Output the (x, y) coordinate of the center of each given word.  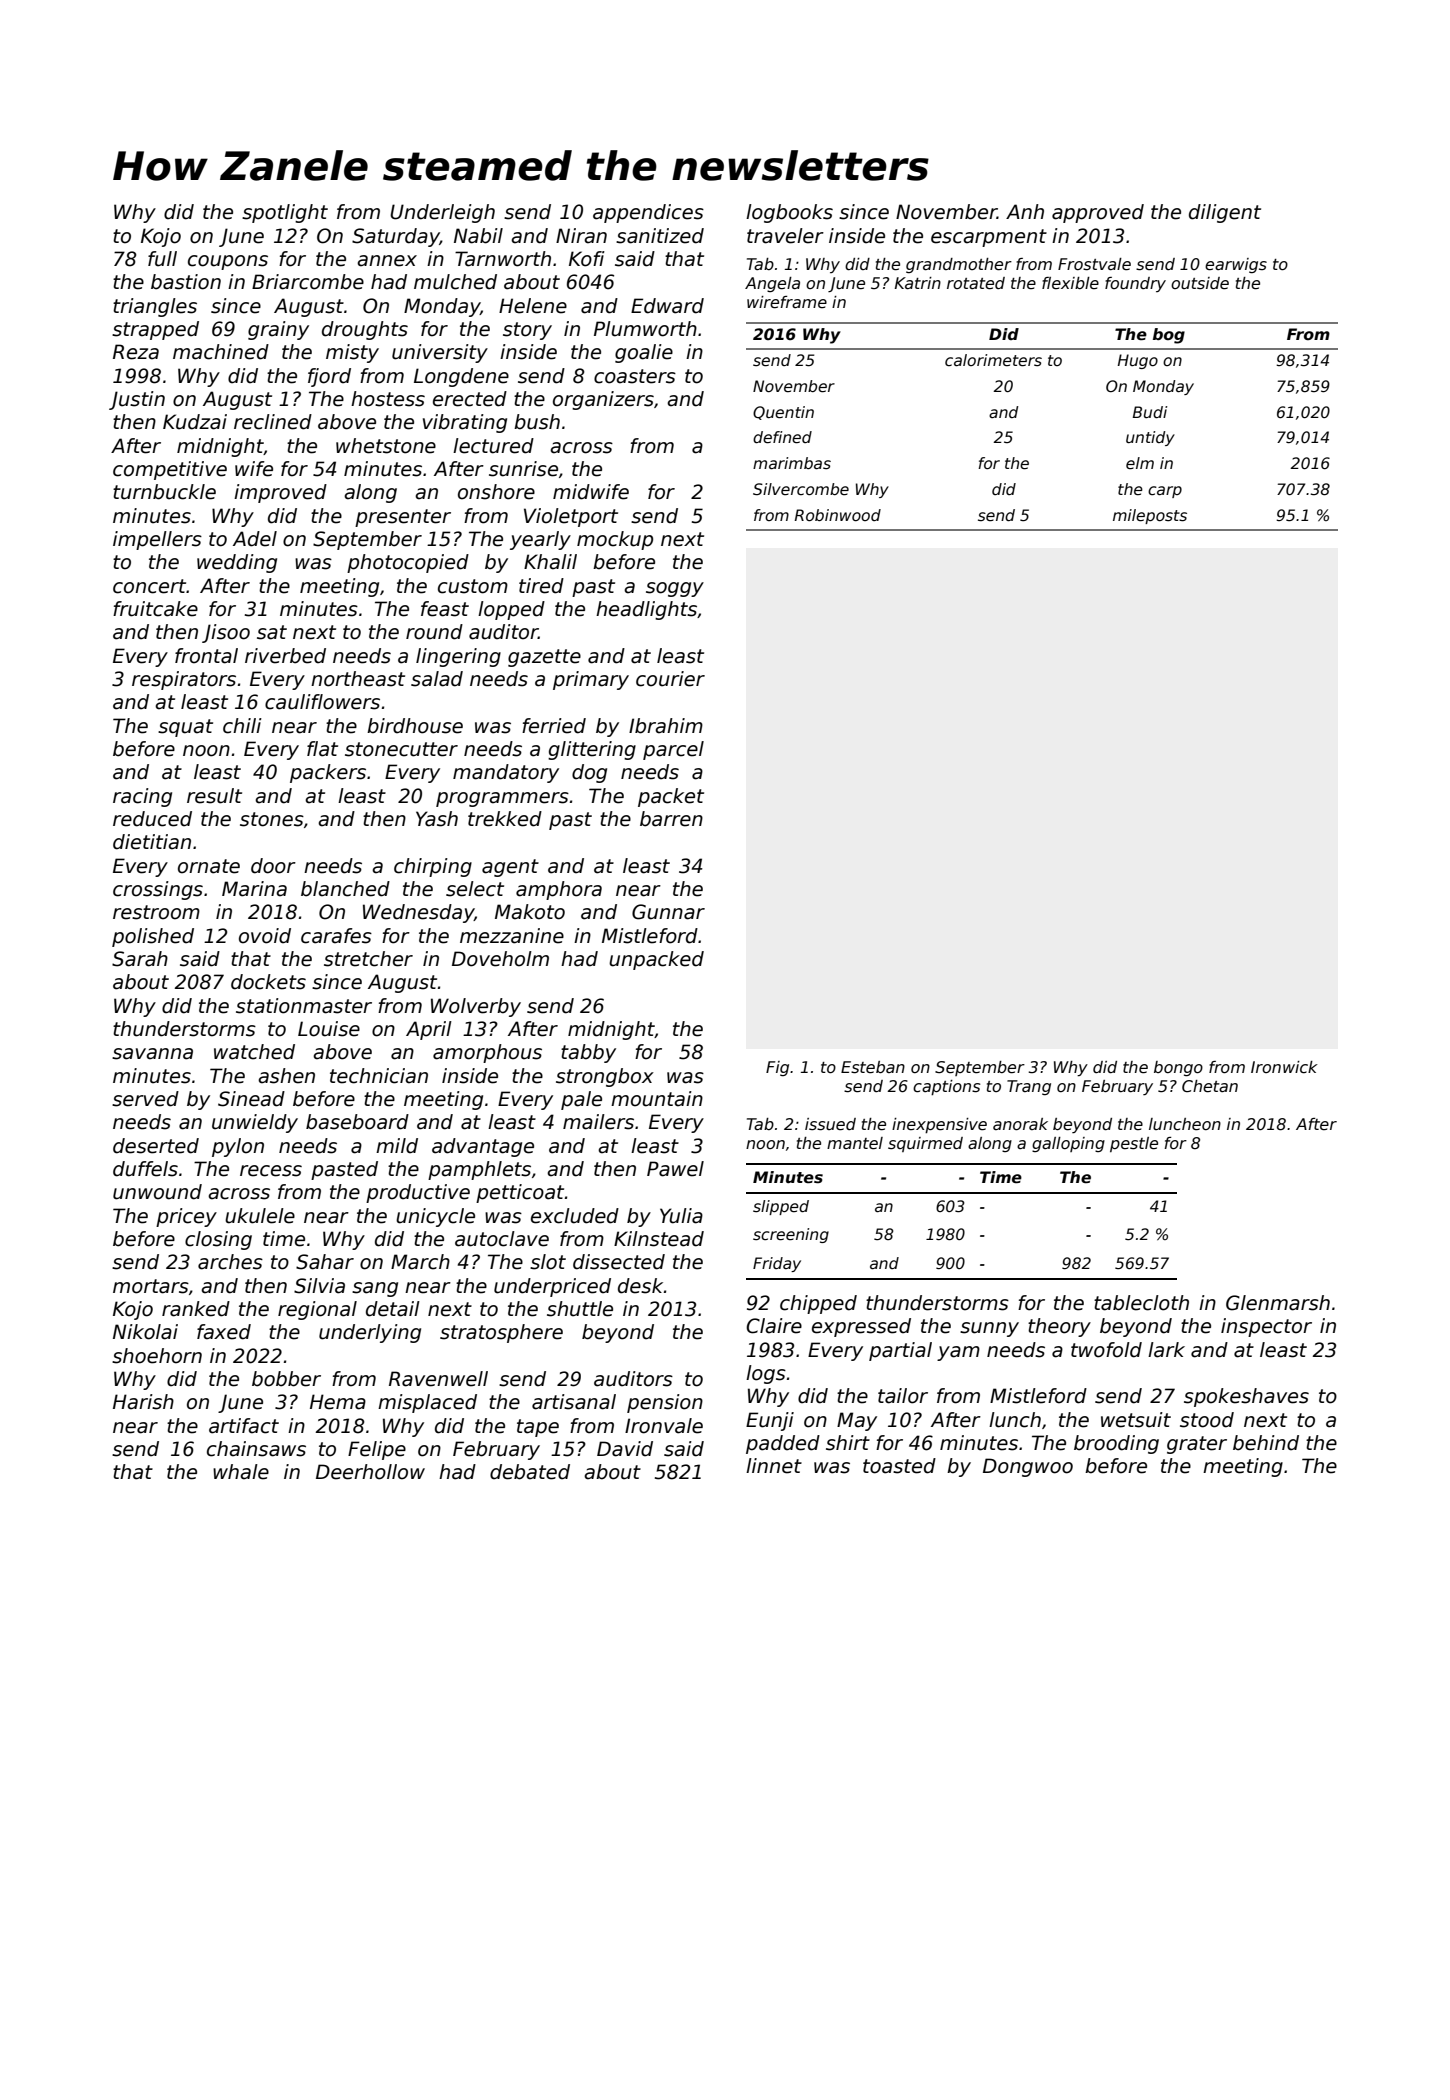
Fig (777, 1068)
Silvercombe (801, 489)
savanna (152, 1054)
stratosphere (501, 1333)
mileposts (1150, 516)
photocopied (408, 563)
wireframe (787, 302)
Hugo (1138, 361)
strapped (155, 330)
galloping (1068, 1144)
